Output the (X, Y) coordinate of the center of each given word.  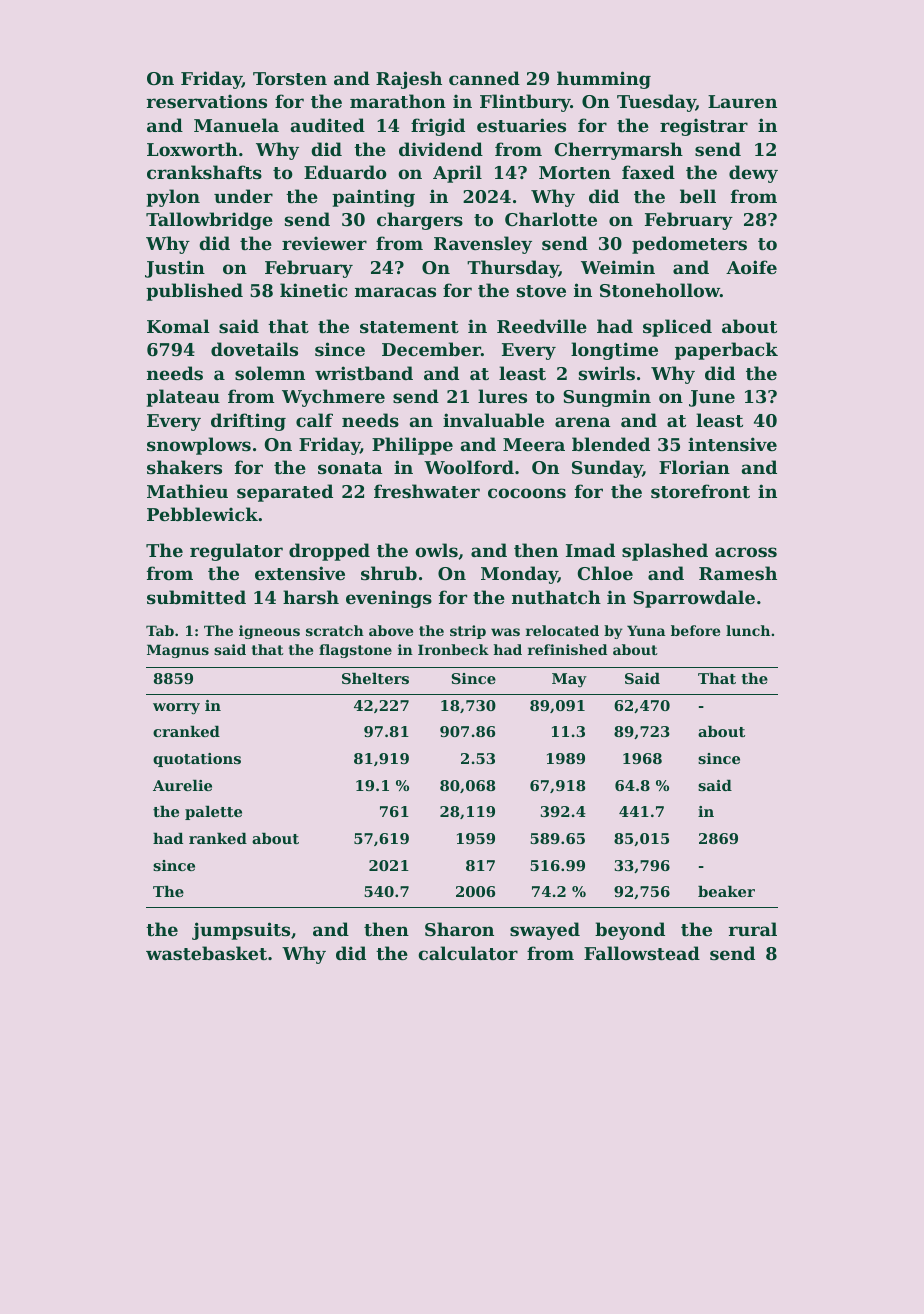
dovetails (254, 349)
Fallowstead (642, 953)
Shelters (375, 678)
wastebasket (206, 953)
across (746, 552)
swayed (545, 931)
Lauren (742, 101)
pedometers (689, 245)
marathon (398, 101)
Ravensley (483, 245)
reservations (207, 101)
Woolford (469, 467)
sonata (350, 468)
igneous (269, 632)
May (569, 680)
